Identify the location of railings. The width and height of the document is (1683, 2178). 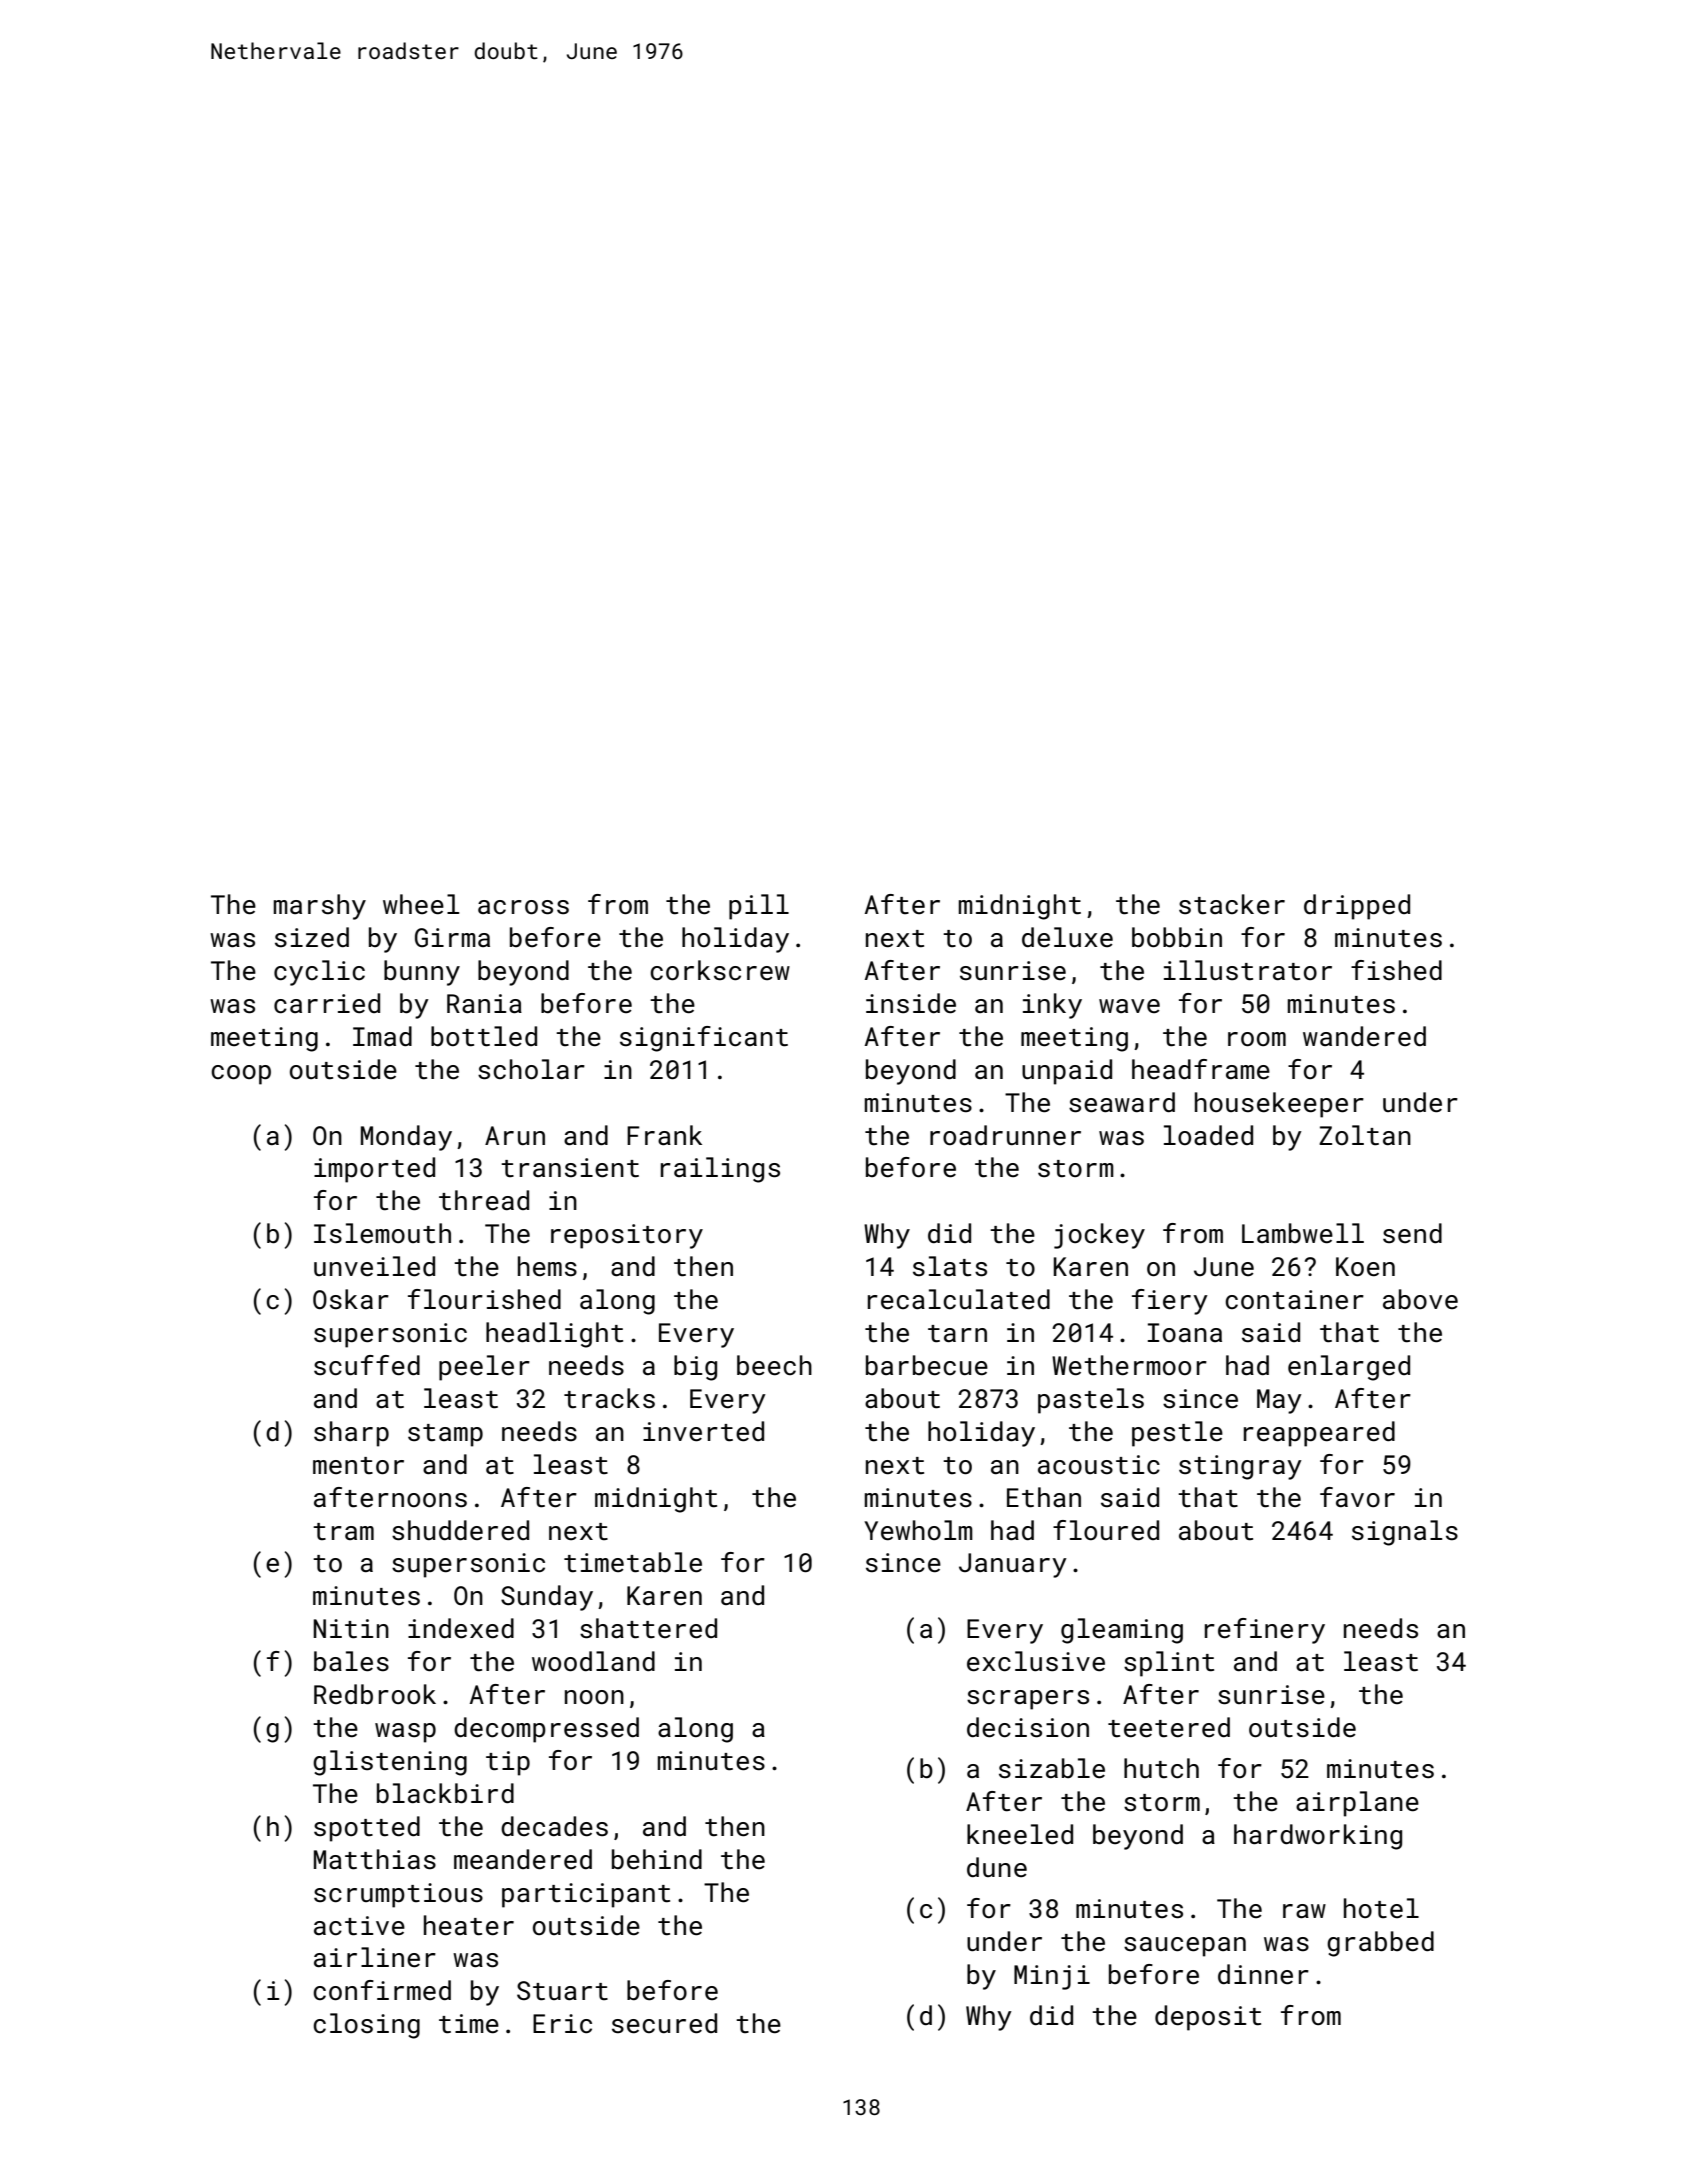
(720, 1170).
